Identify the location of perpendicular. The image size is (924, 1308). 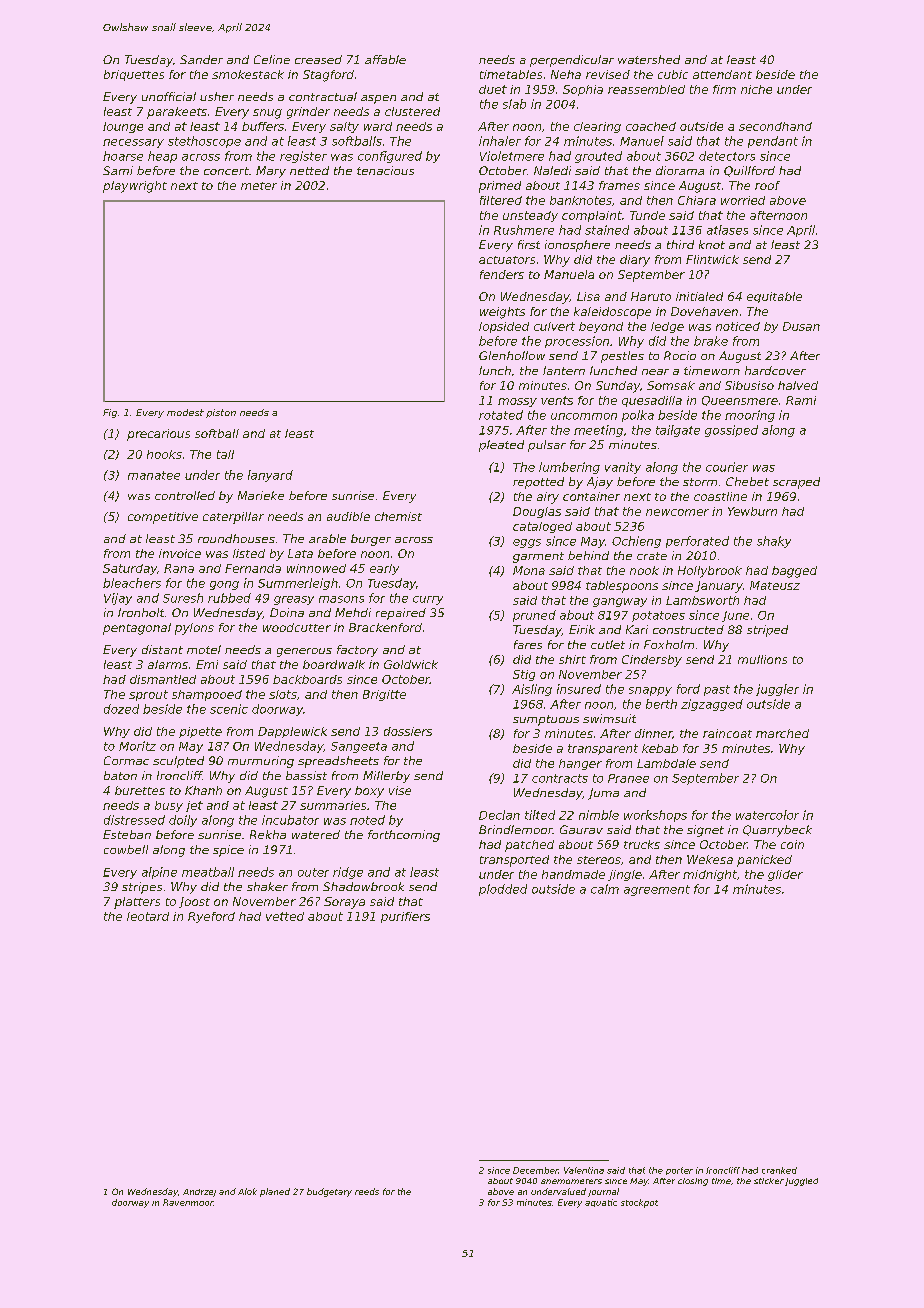
(572, 61).
